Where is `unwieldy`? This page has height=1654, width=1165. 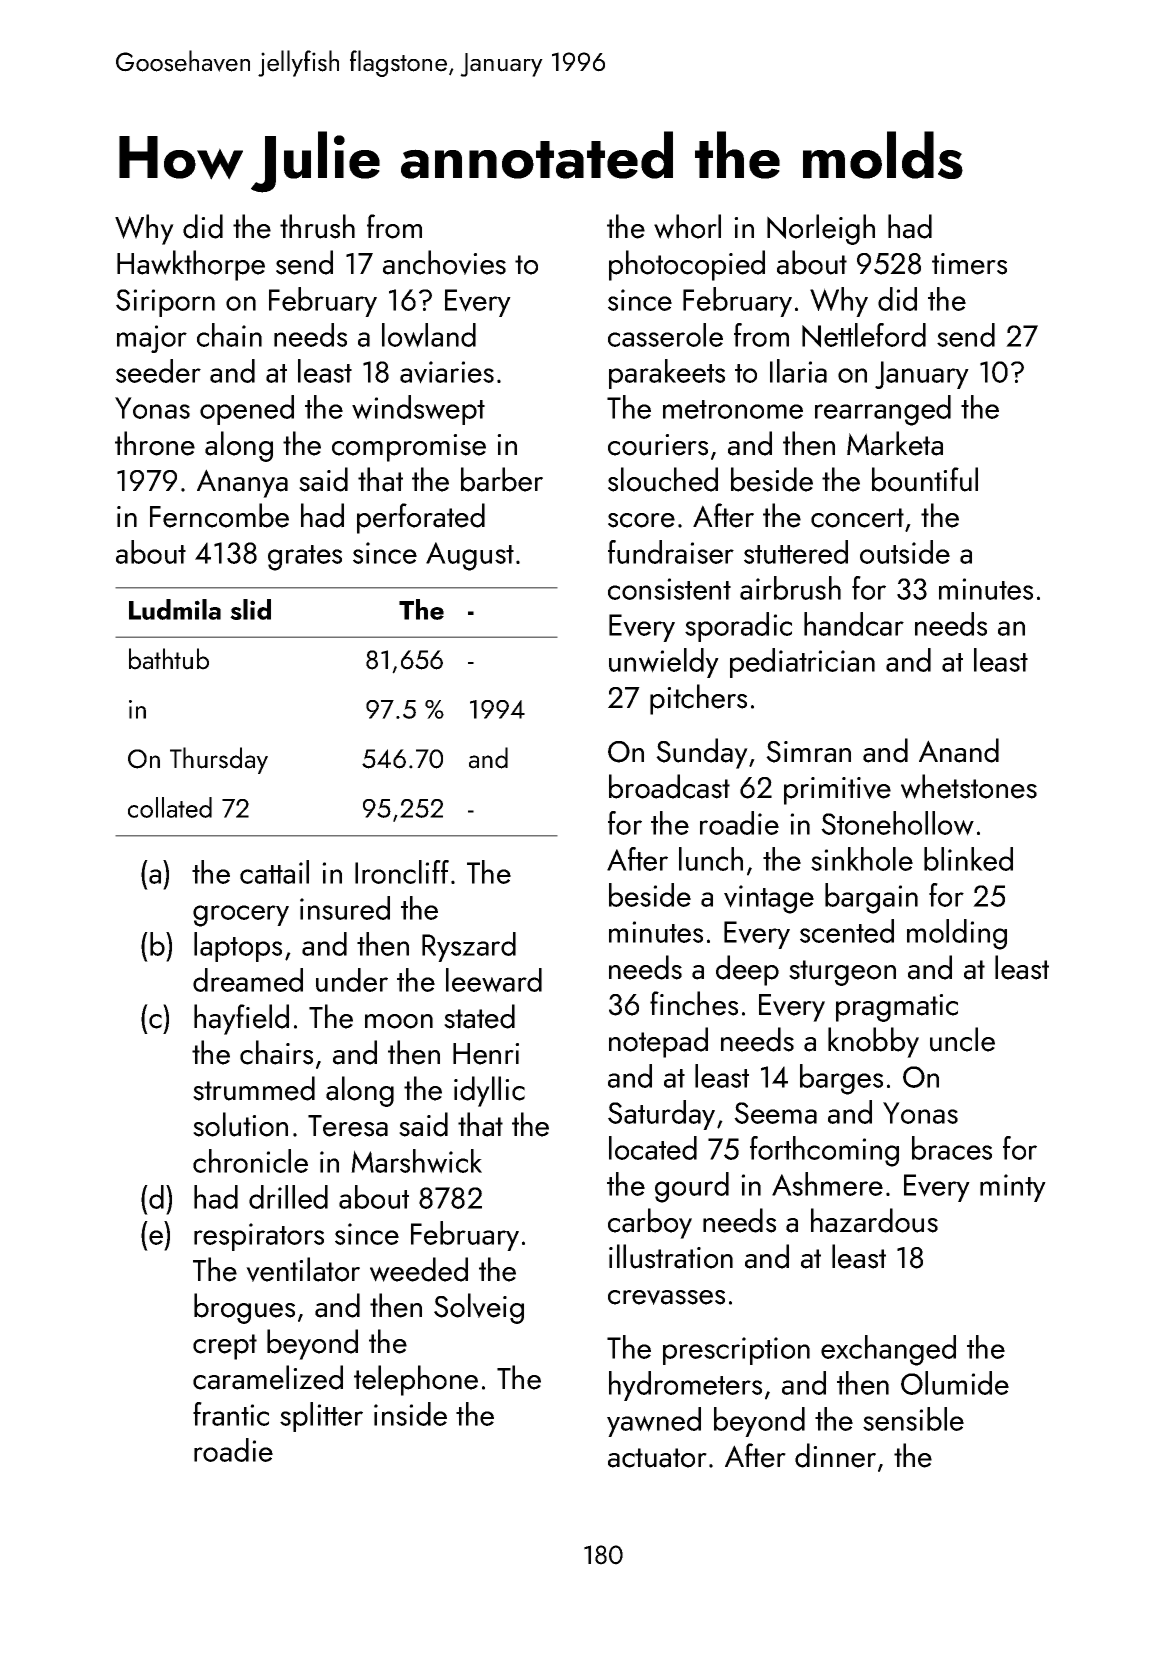 unwieldy is located at coordinates (664, 663).
